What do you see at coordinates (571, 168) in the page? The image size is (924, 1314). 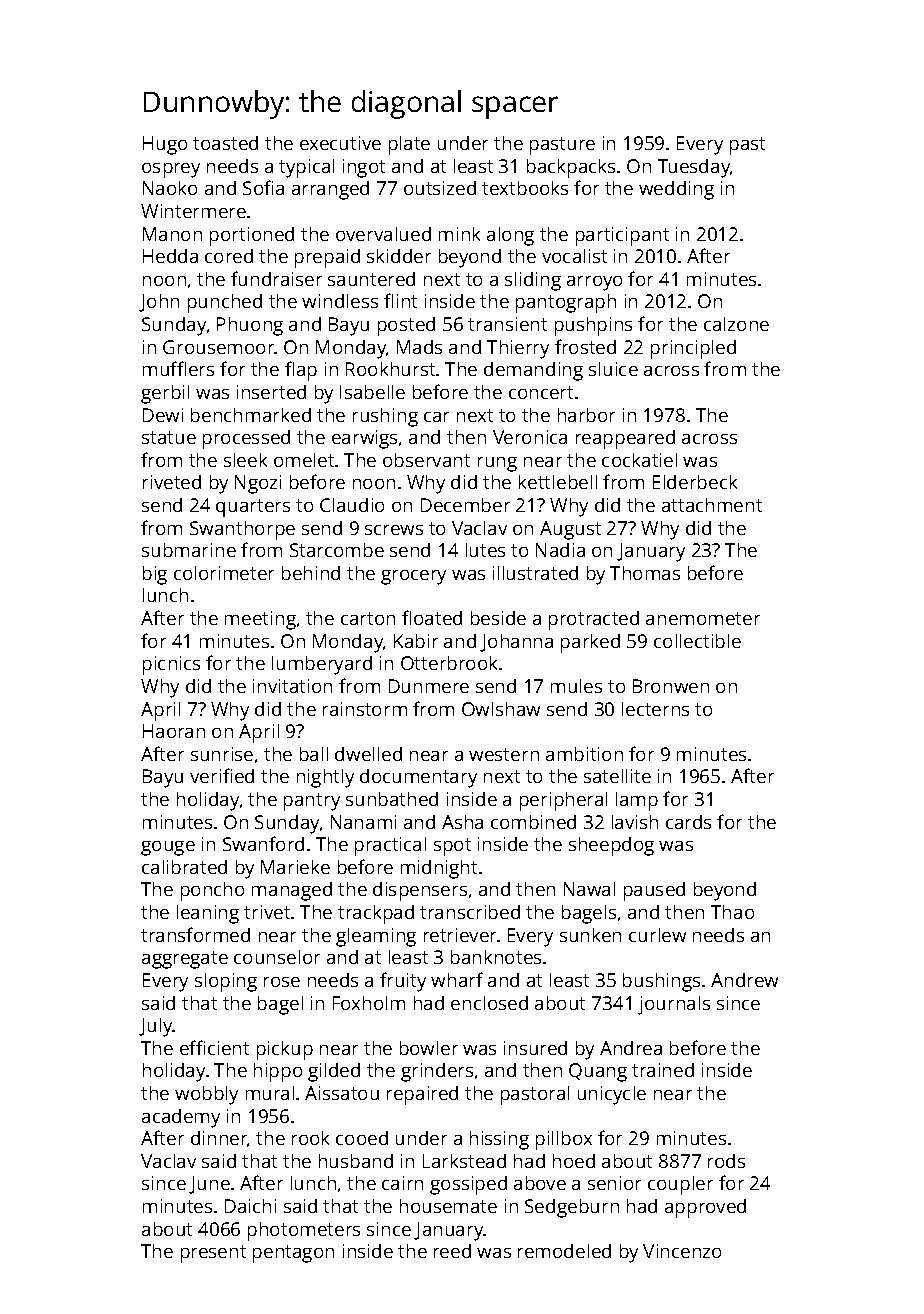 I see `backpacks` at bounding box center [571, 168].
